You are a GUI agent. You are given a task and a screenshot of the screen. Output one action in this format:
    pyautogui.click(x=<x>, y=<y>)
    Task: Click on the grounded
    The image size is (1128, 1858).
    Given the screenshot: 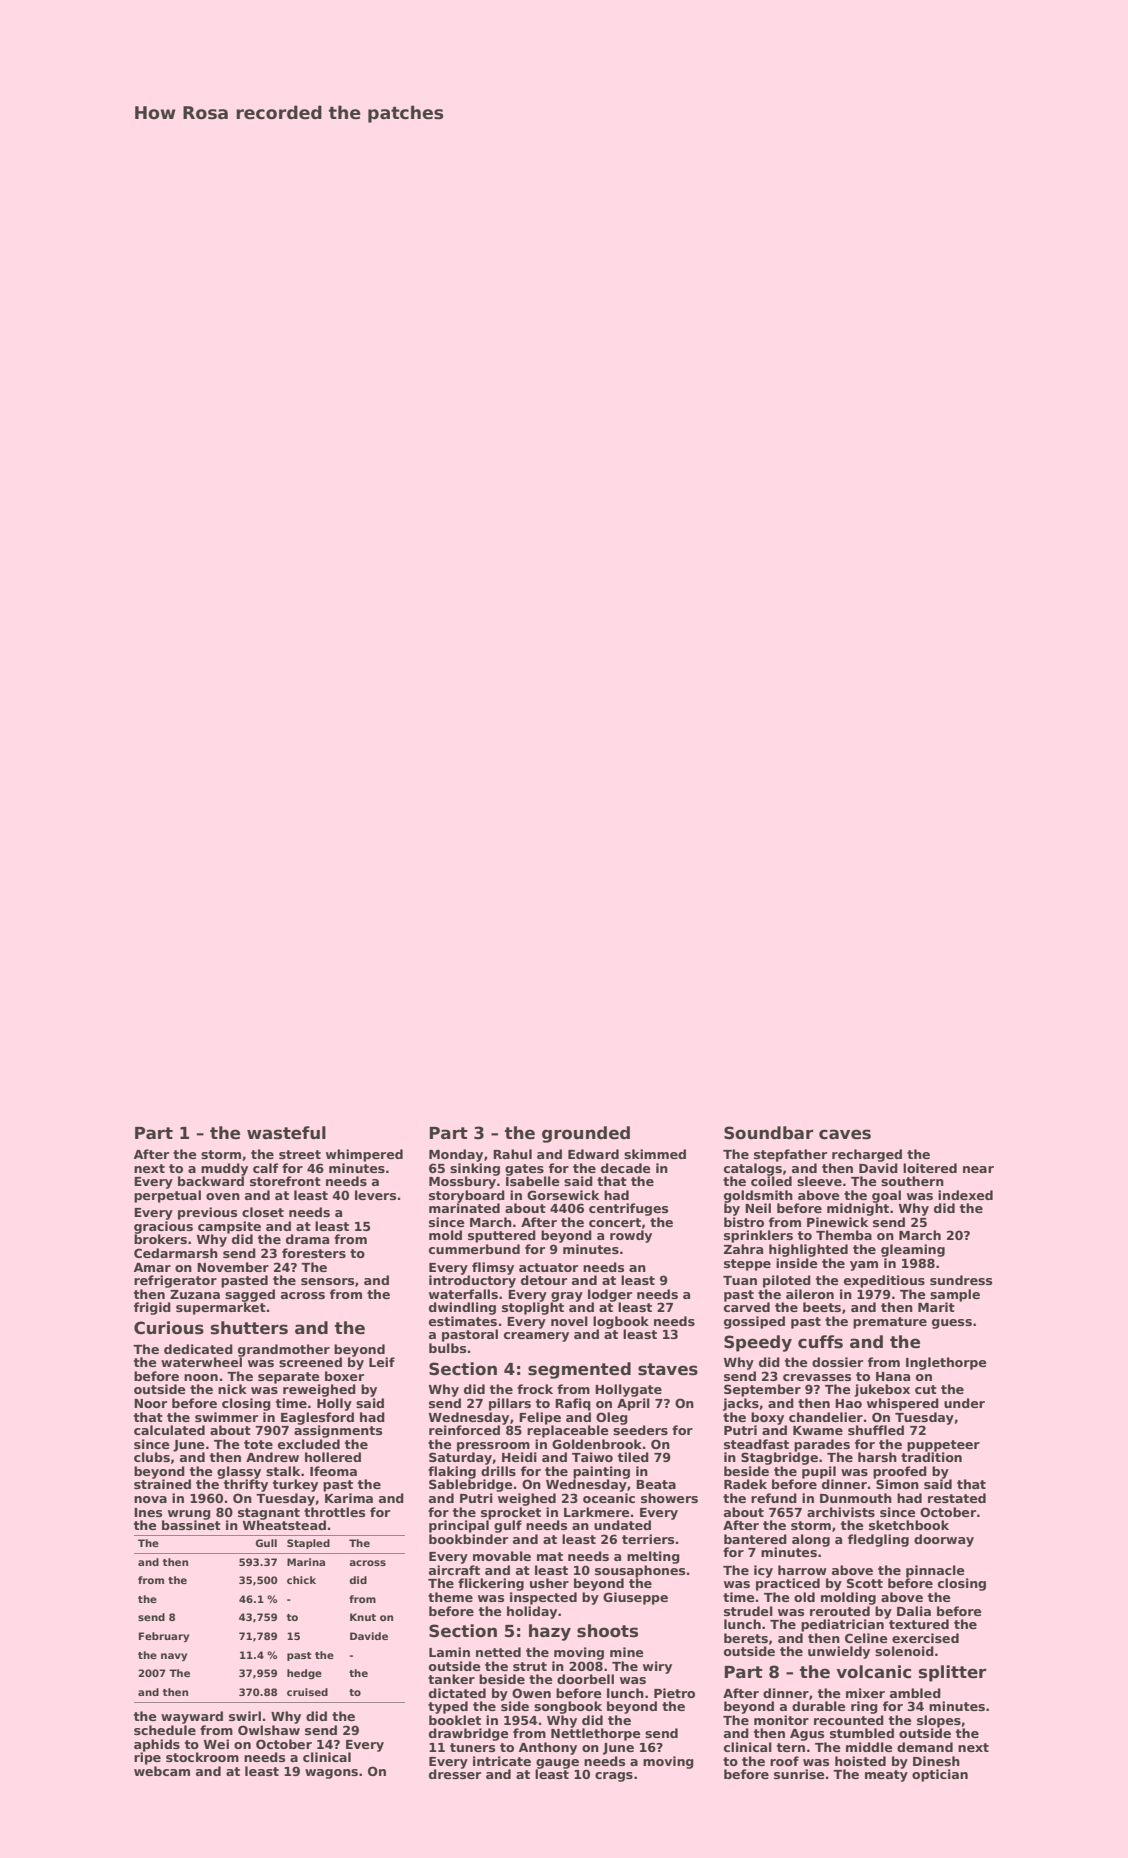 What is the action you would take?
    pyautogui.click(x=586, y=1134)
